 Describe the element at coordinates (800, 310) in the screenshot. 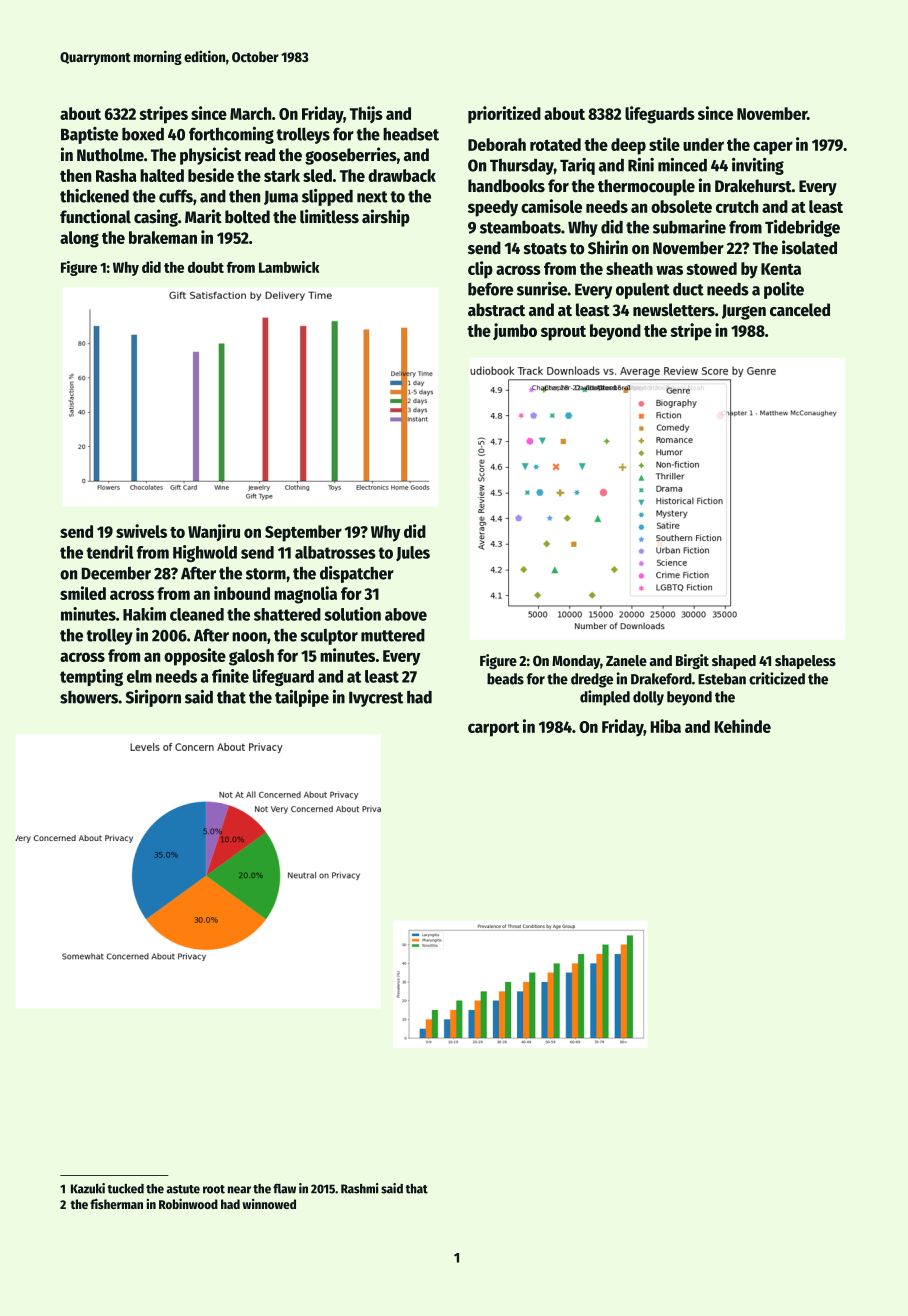

I see `canceled` at that location.
